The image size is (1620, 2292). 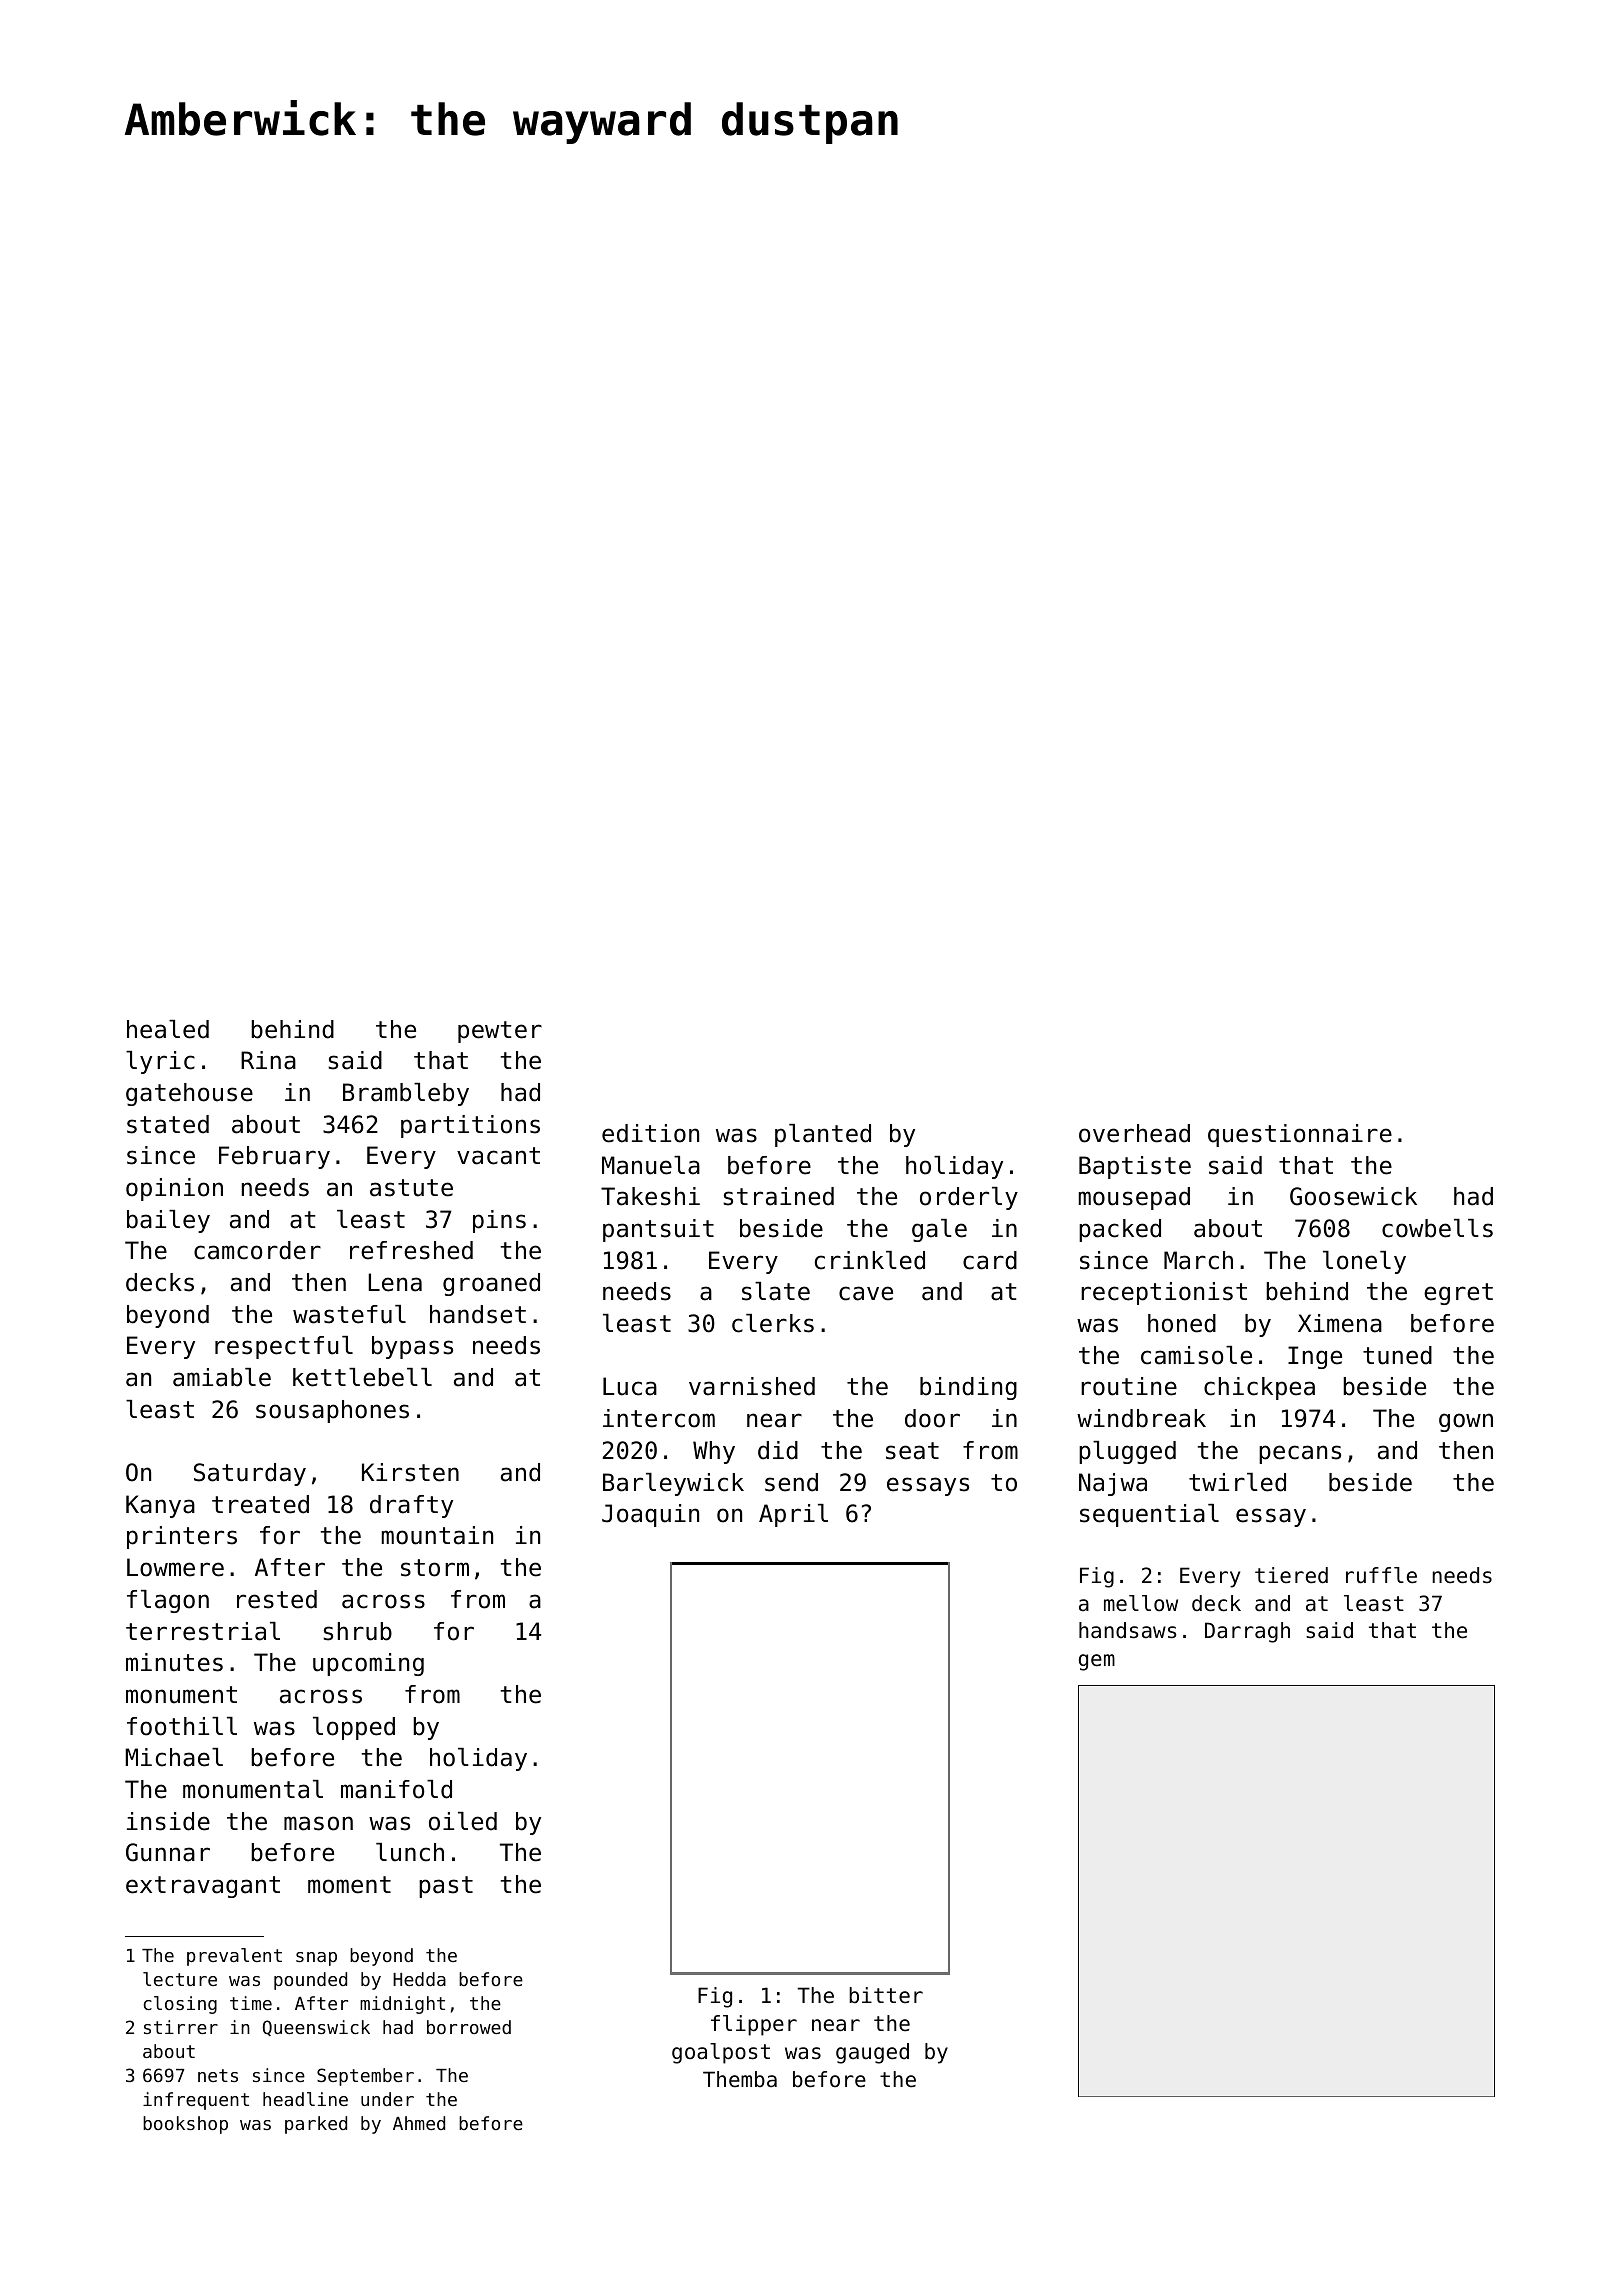 I want to click on foothill, so click(x=182, y=1726).
